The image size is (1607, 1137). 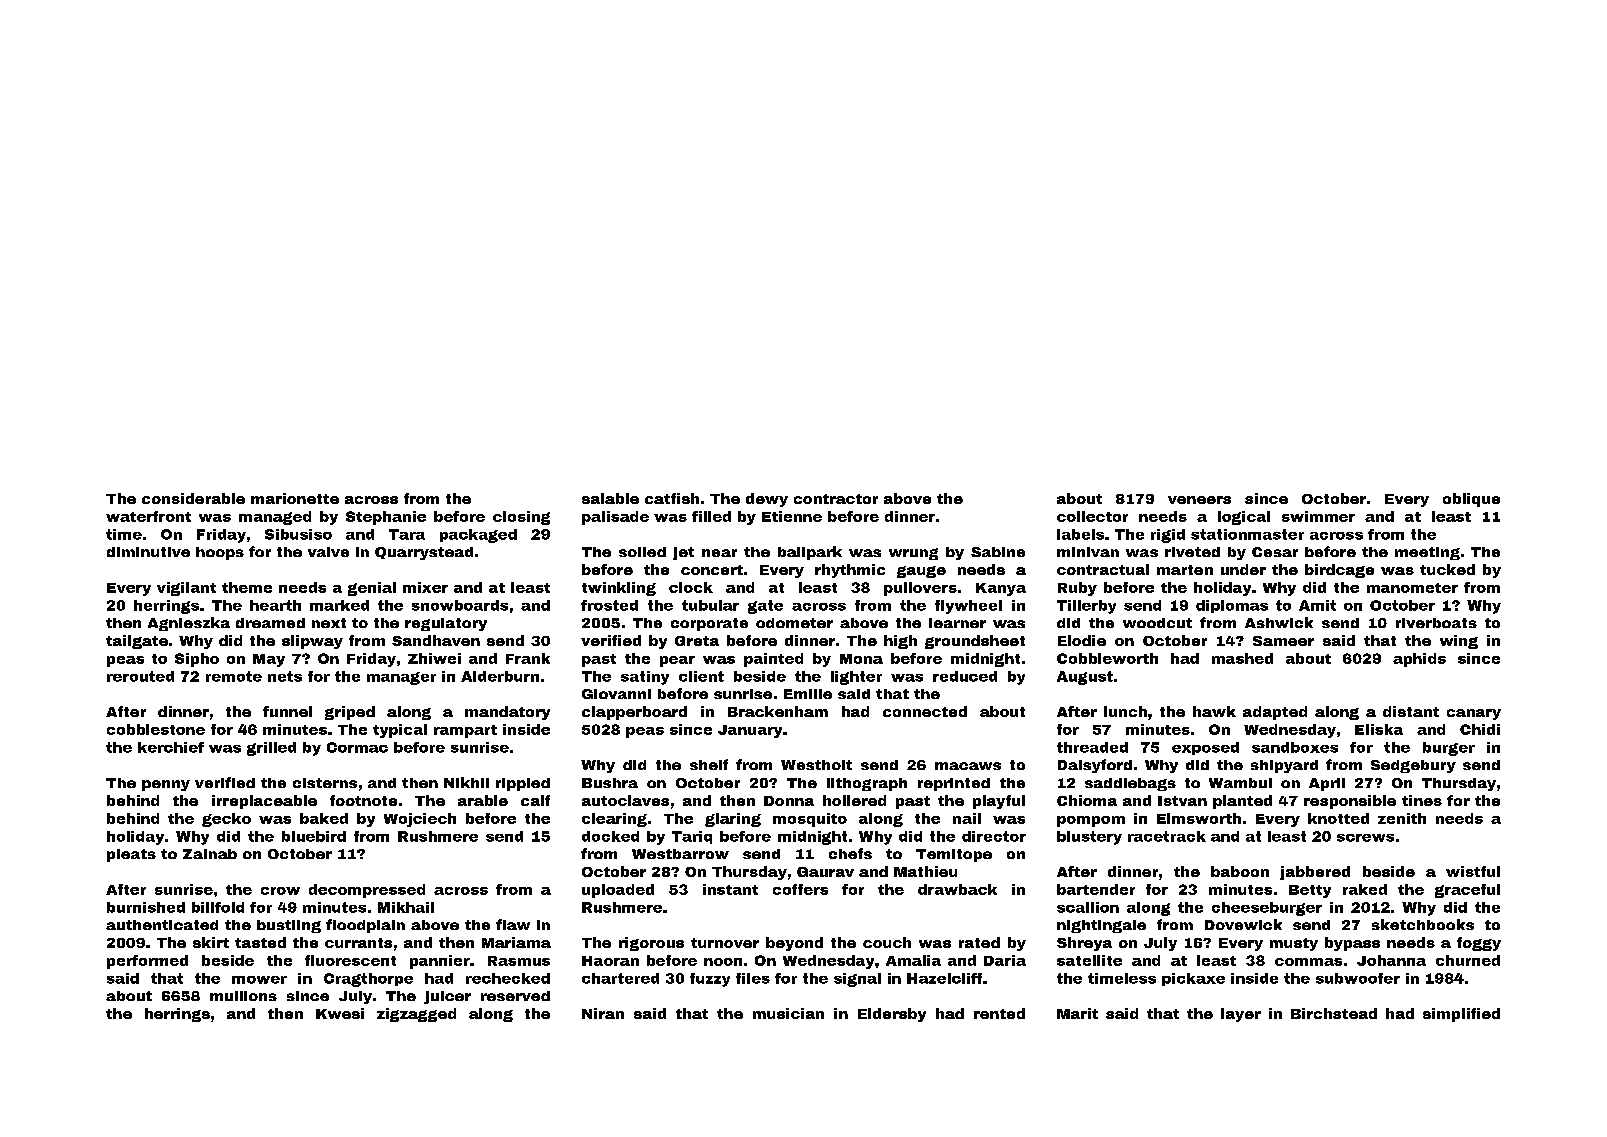 What do you see at coordinates (810, 553) in the screenshot?
I see `ballpark` at bounding box center [810, 553].
